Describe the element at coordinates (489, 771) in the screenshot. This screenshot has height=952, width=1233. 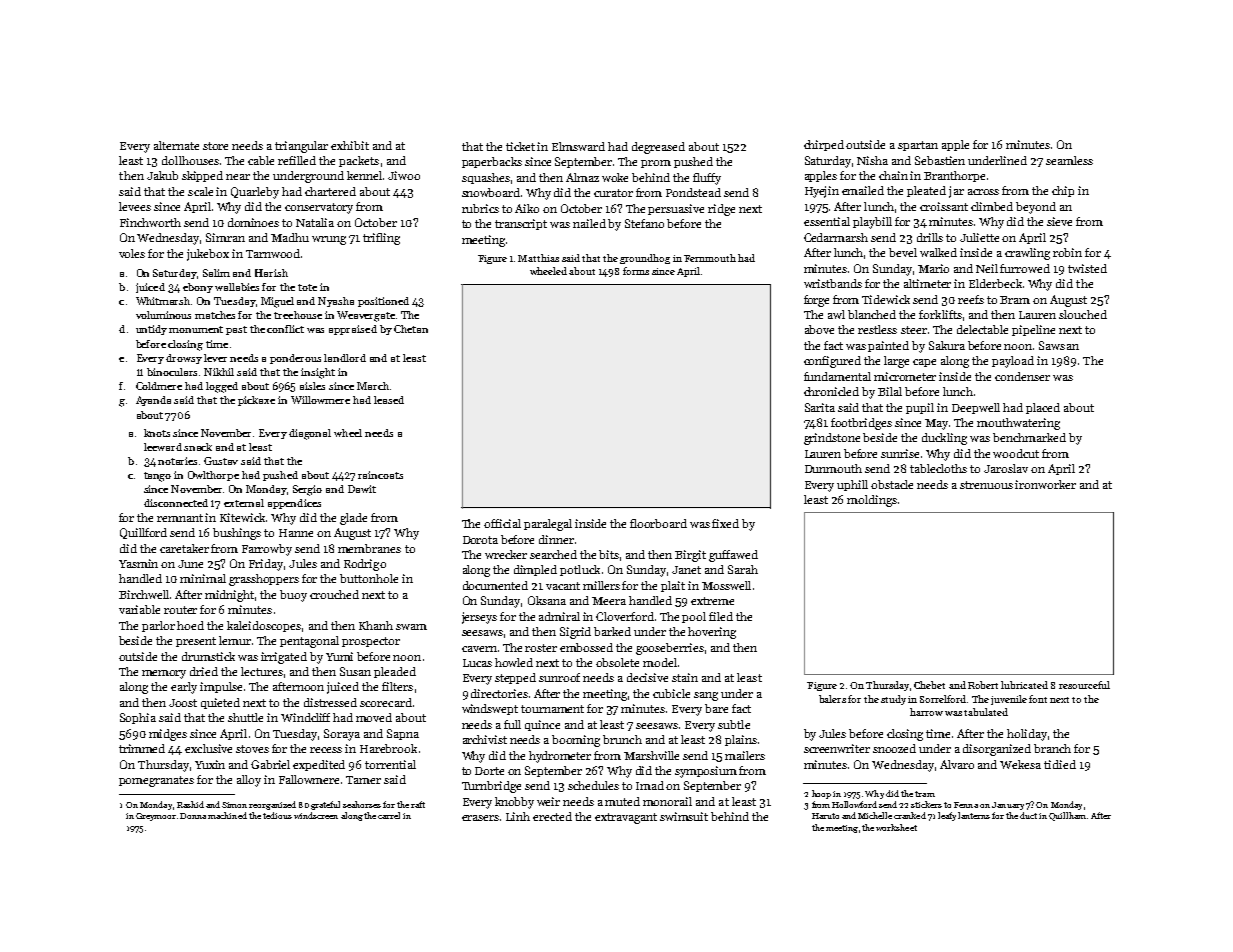
I see `Dorte` at that location.
